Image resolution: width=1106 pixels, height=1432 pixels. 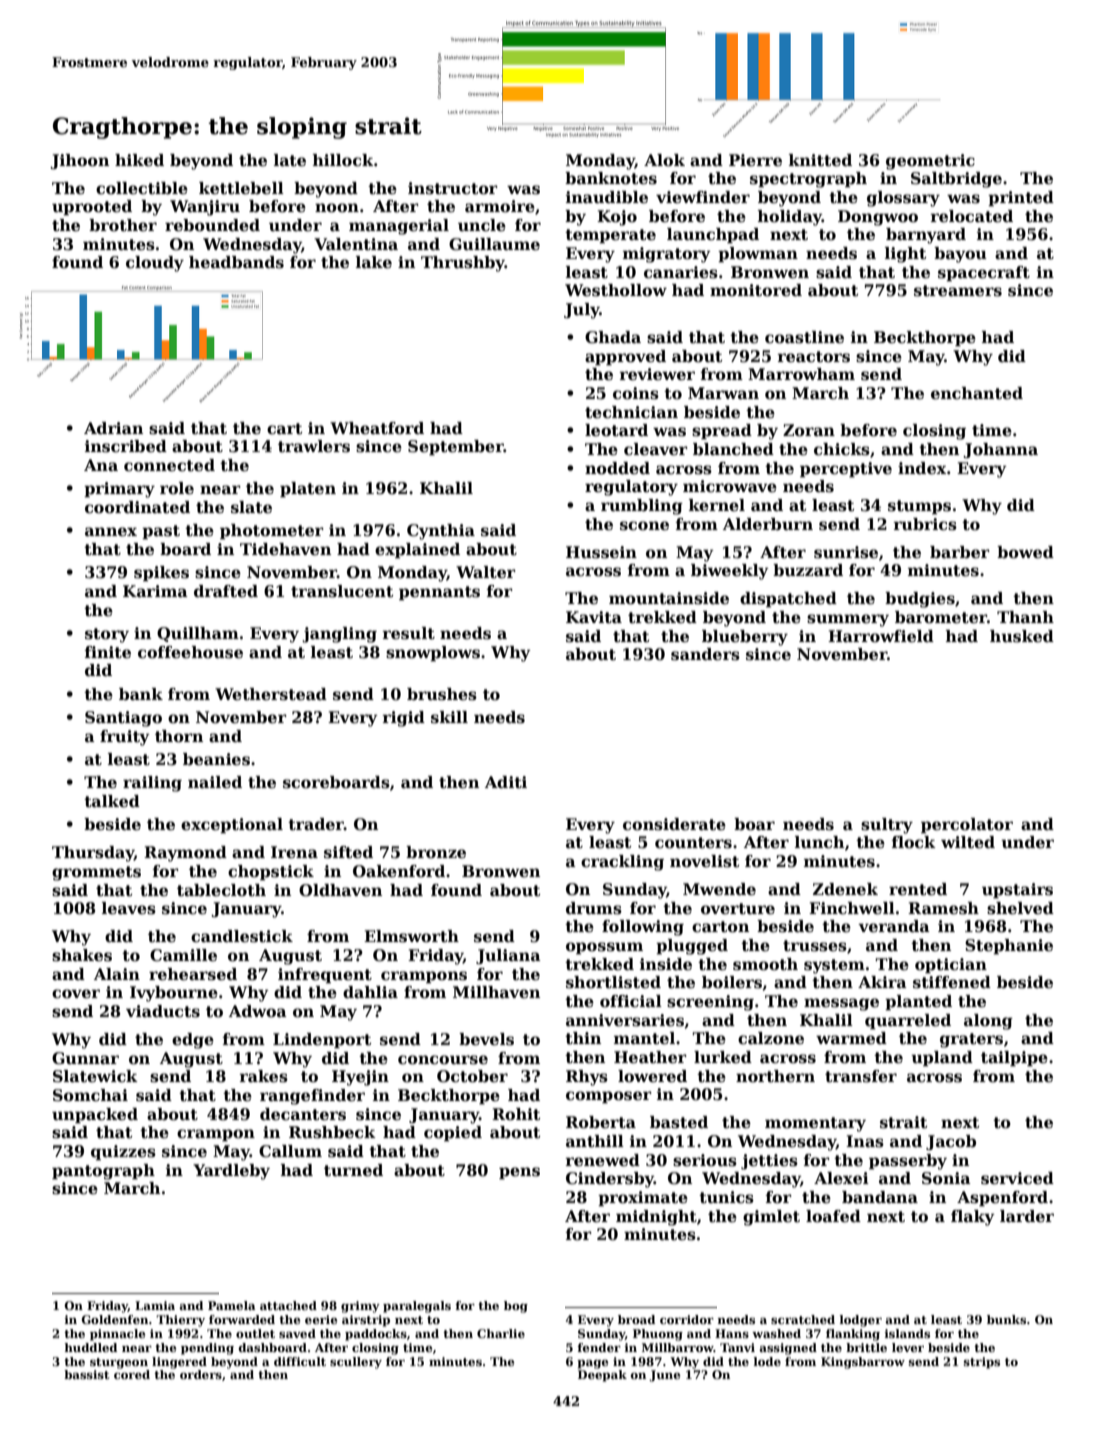 What do you see at coordinates (693, 843) in the screenshot?
I see `counters` at bounding box center [693, 843].
